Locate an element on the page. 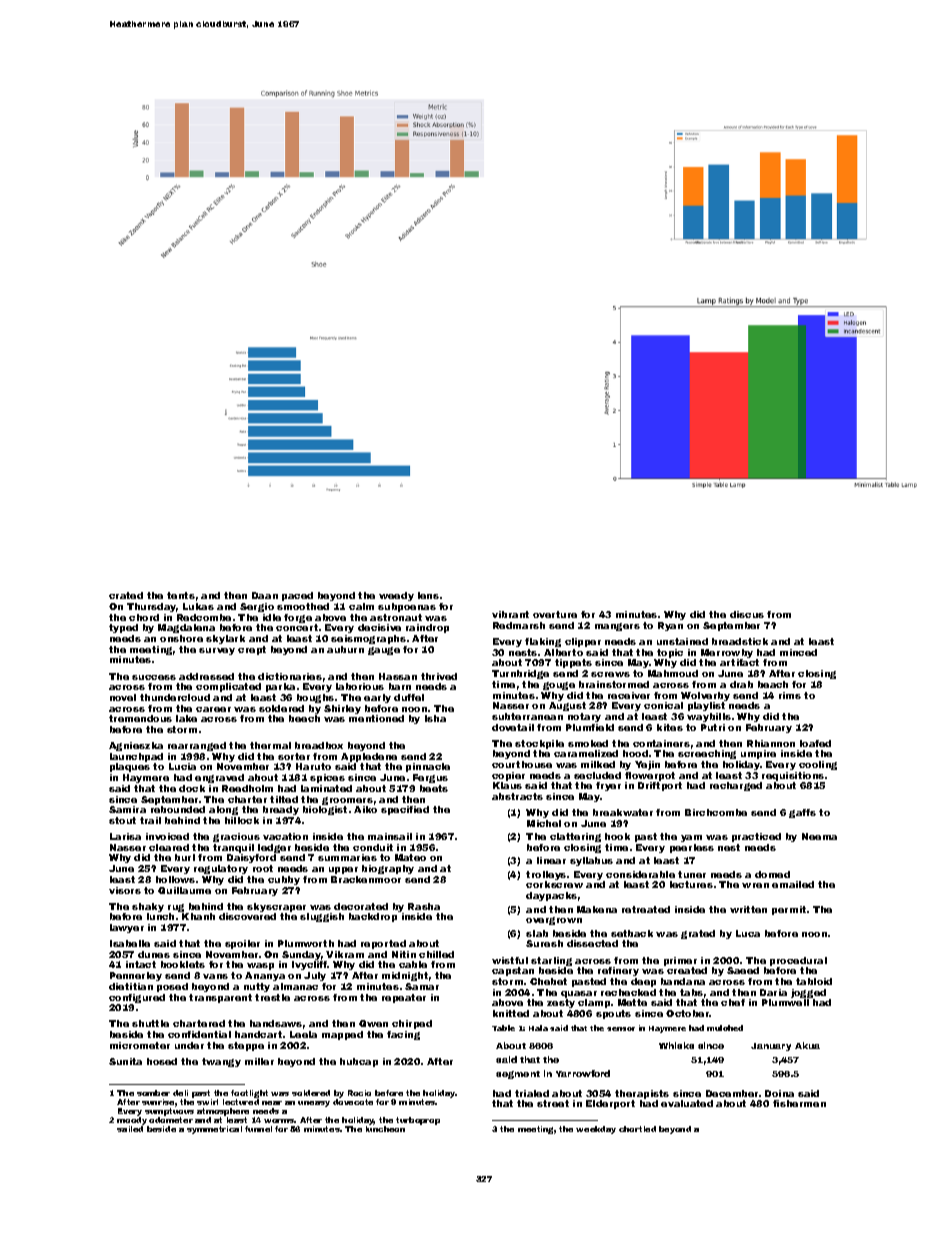 The image size is (952, 1233). lectured is located at coordinates (241, 1102).
